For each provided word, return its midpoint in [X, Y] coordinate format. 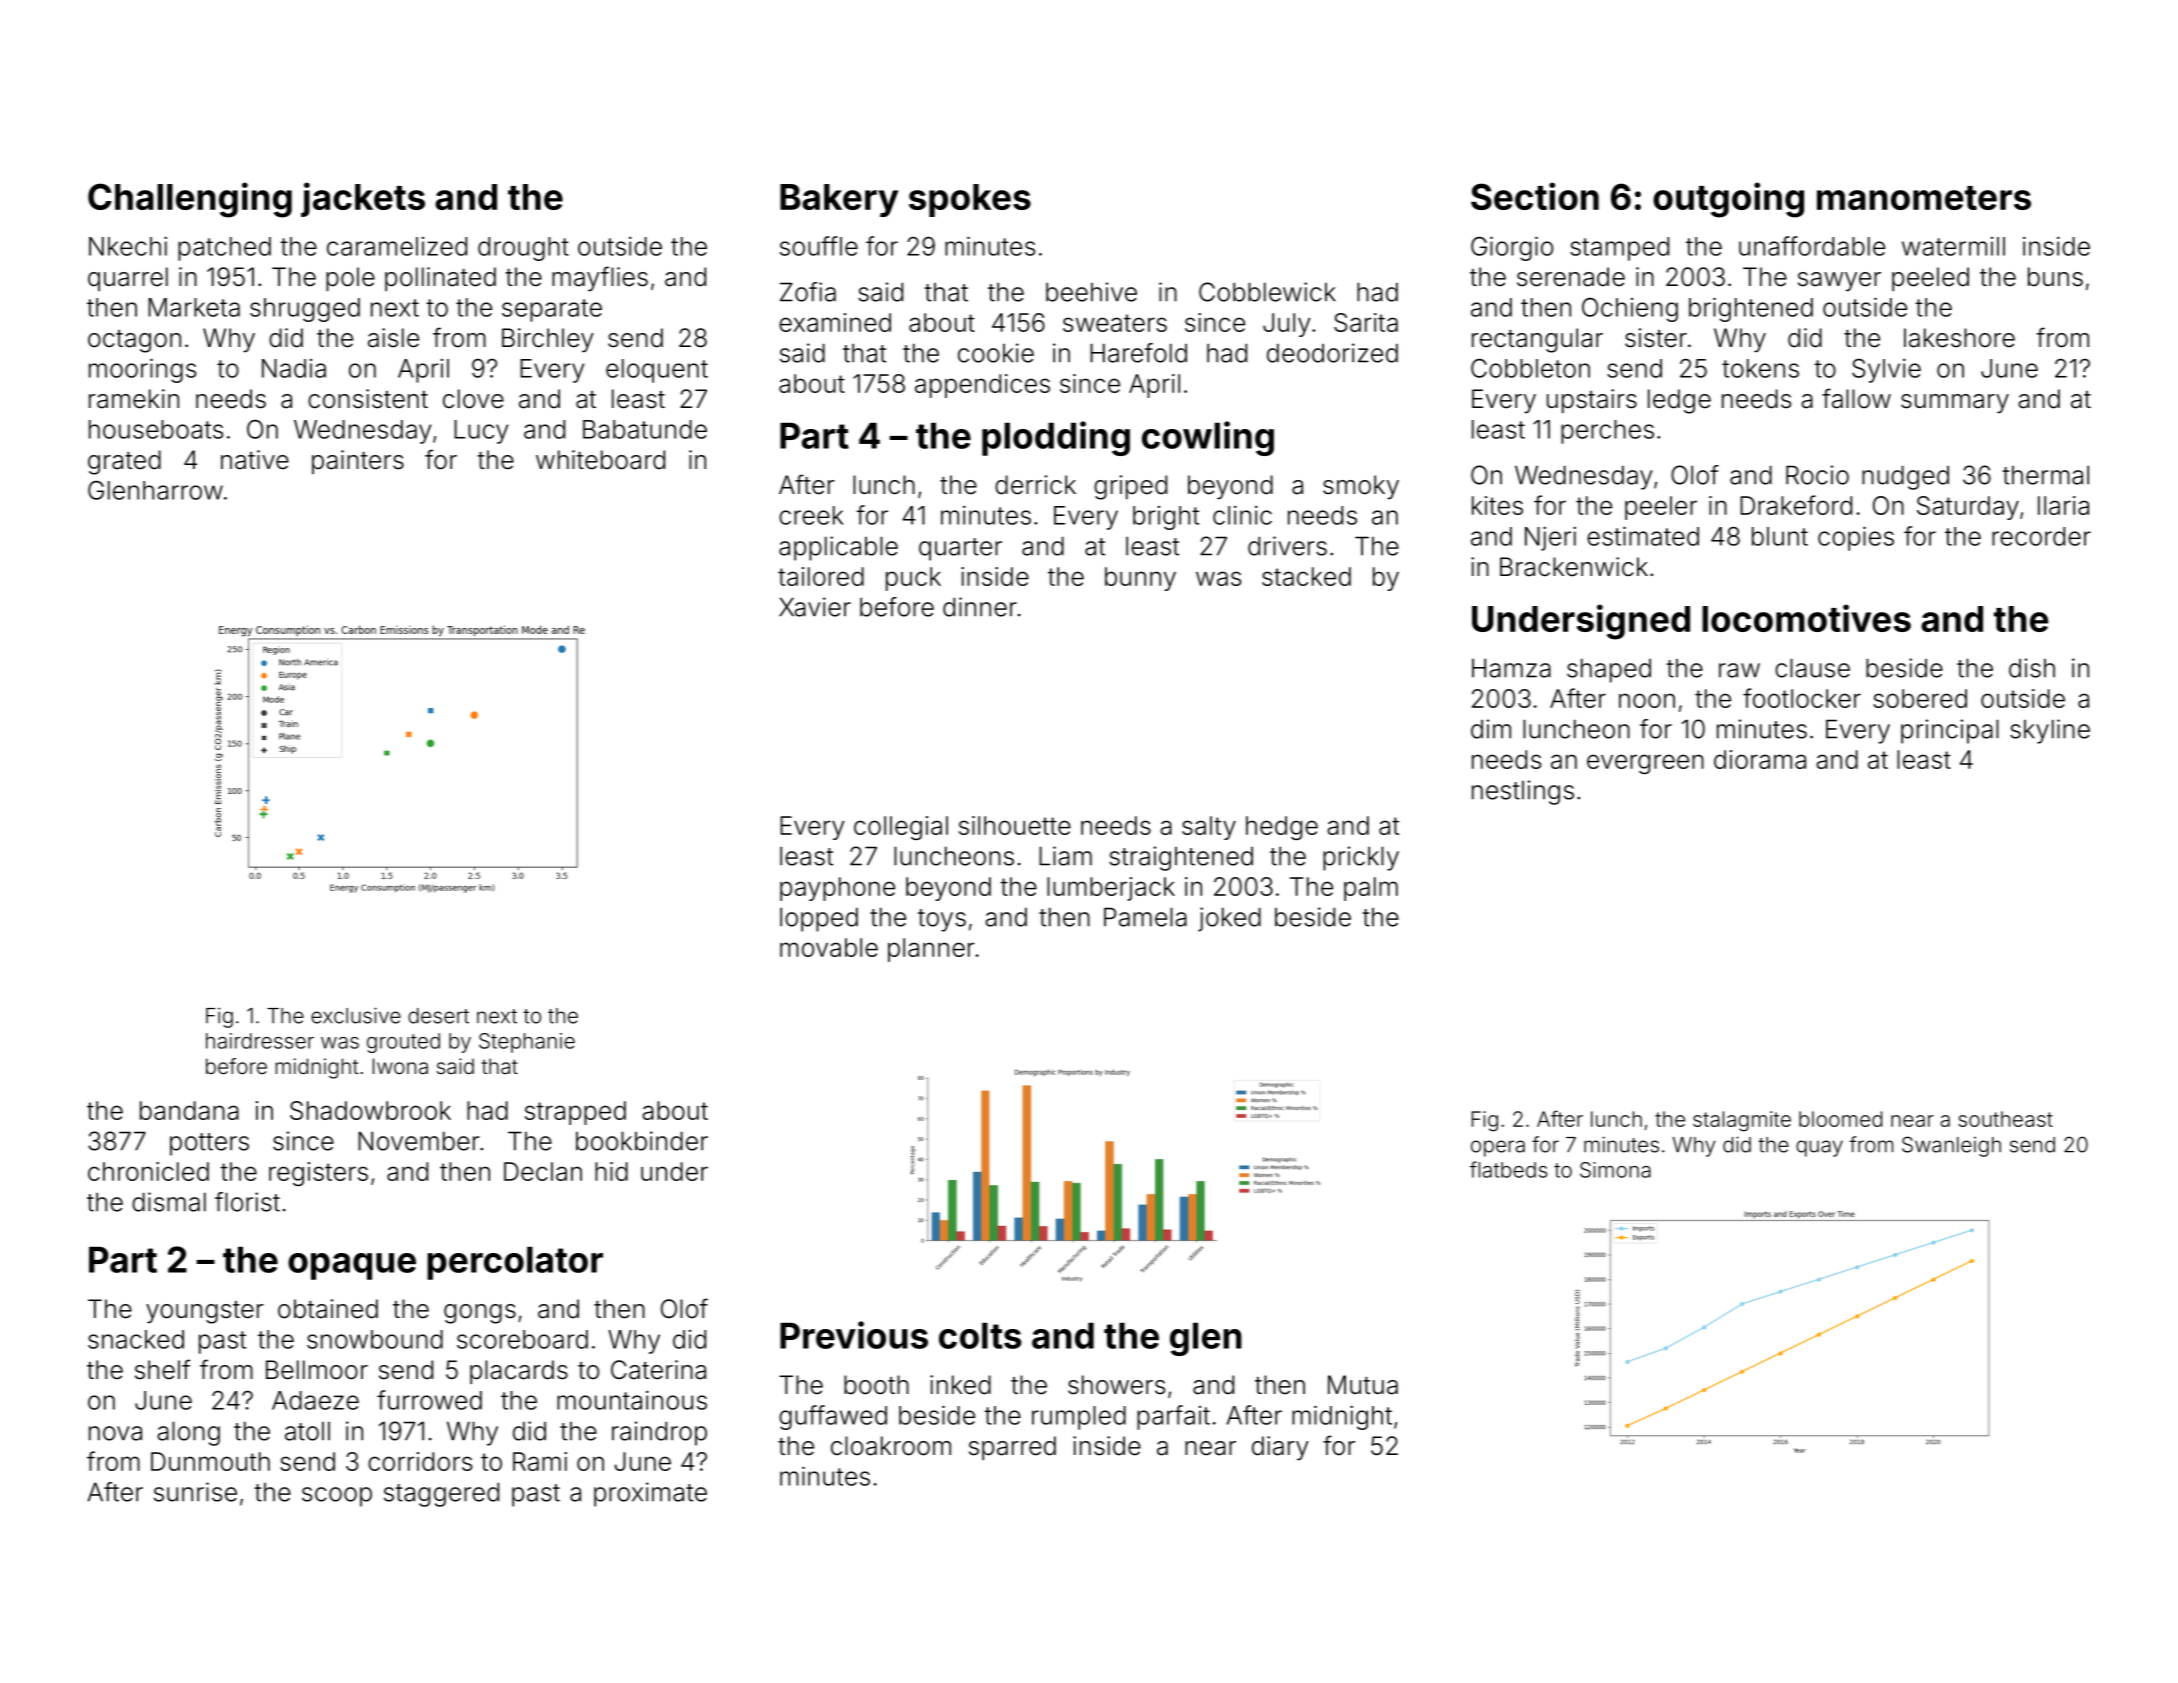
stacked [1306, 576]
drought [523, 249]
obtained [328, 1309]
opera [1498, 1148]
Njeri [1550, 538]
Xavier [815, 607]
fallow [1856, 398]
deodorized [1332, 353]
